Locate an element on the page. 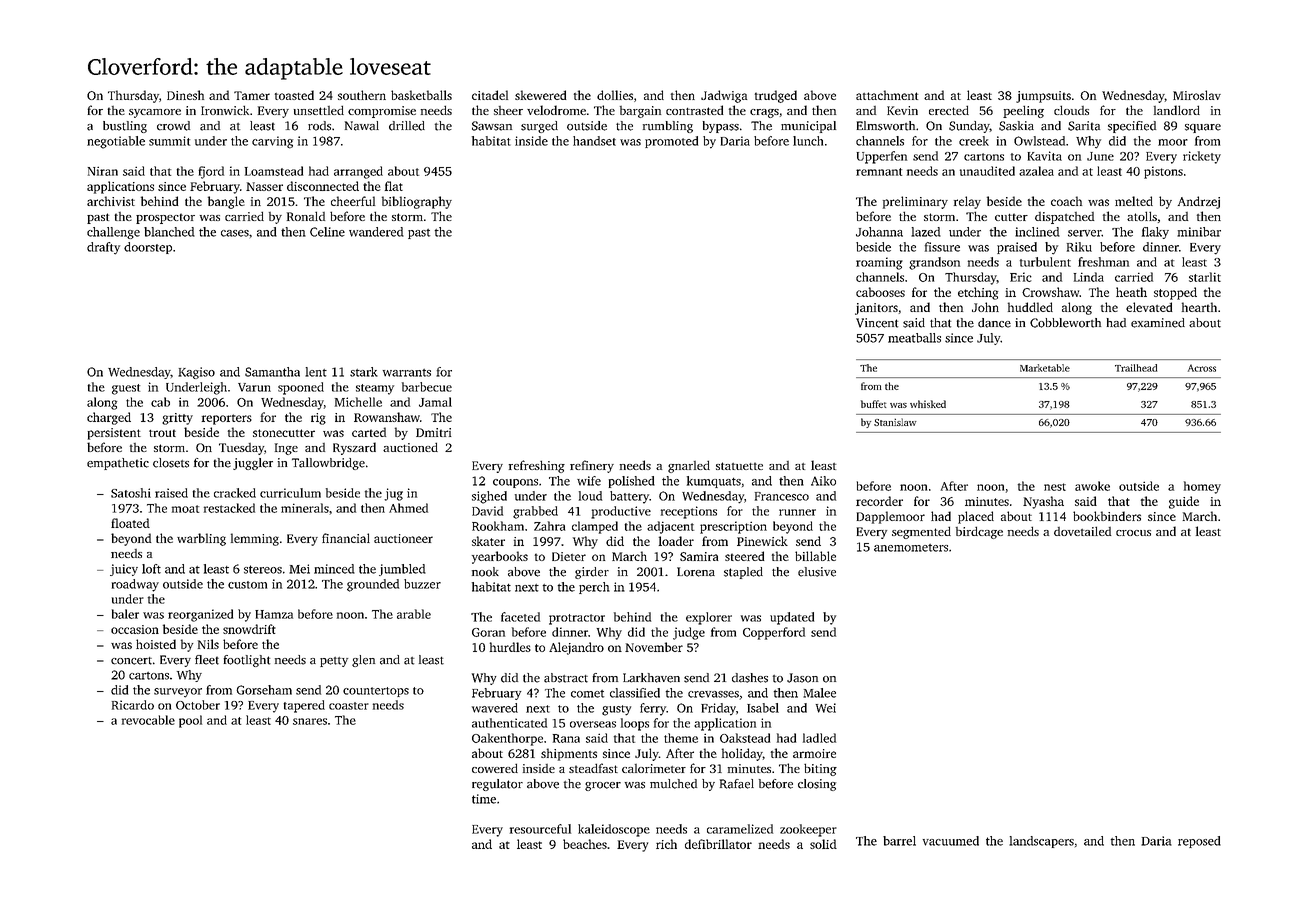 This page has height=924, width=1308. persistent is located at coordinates (114, 434).
